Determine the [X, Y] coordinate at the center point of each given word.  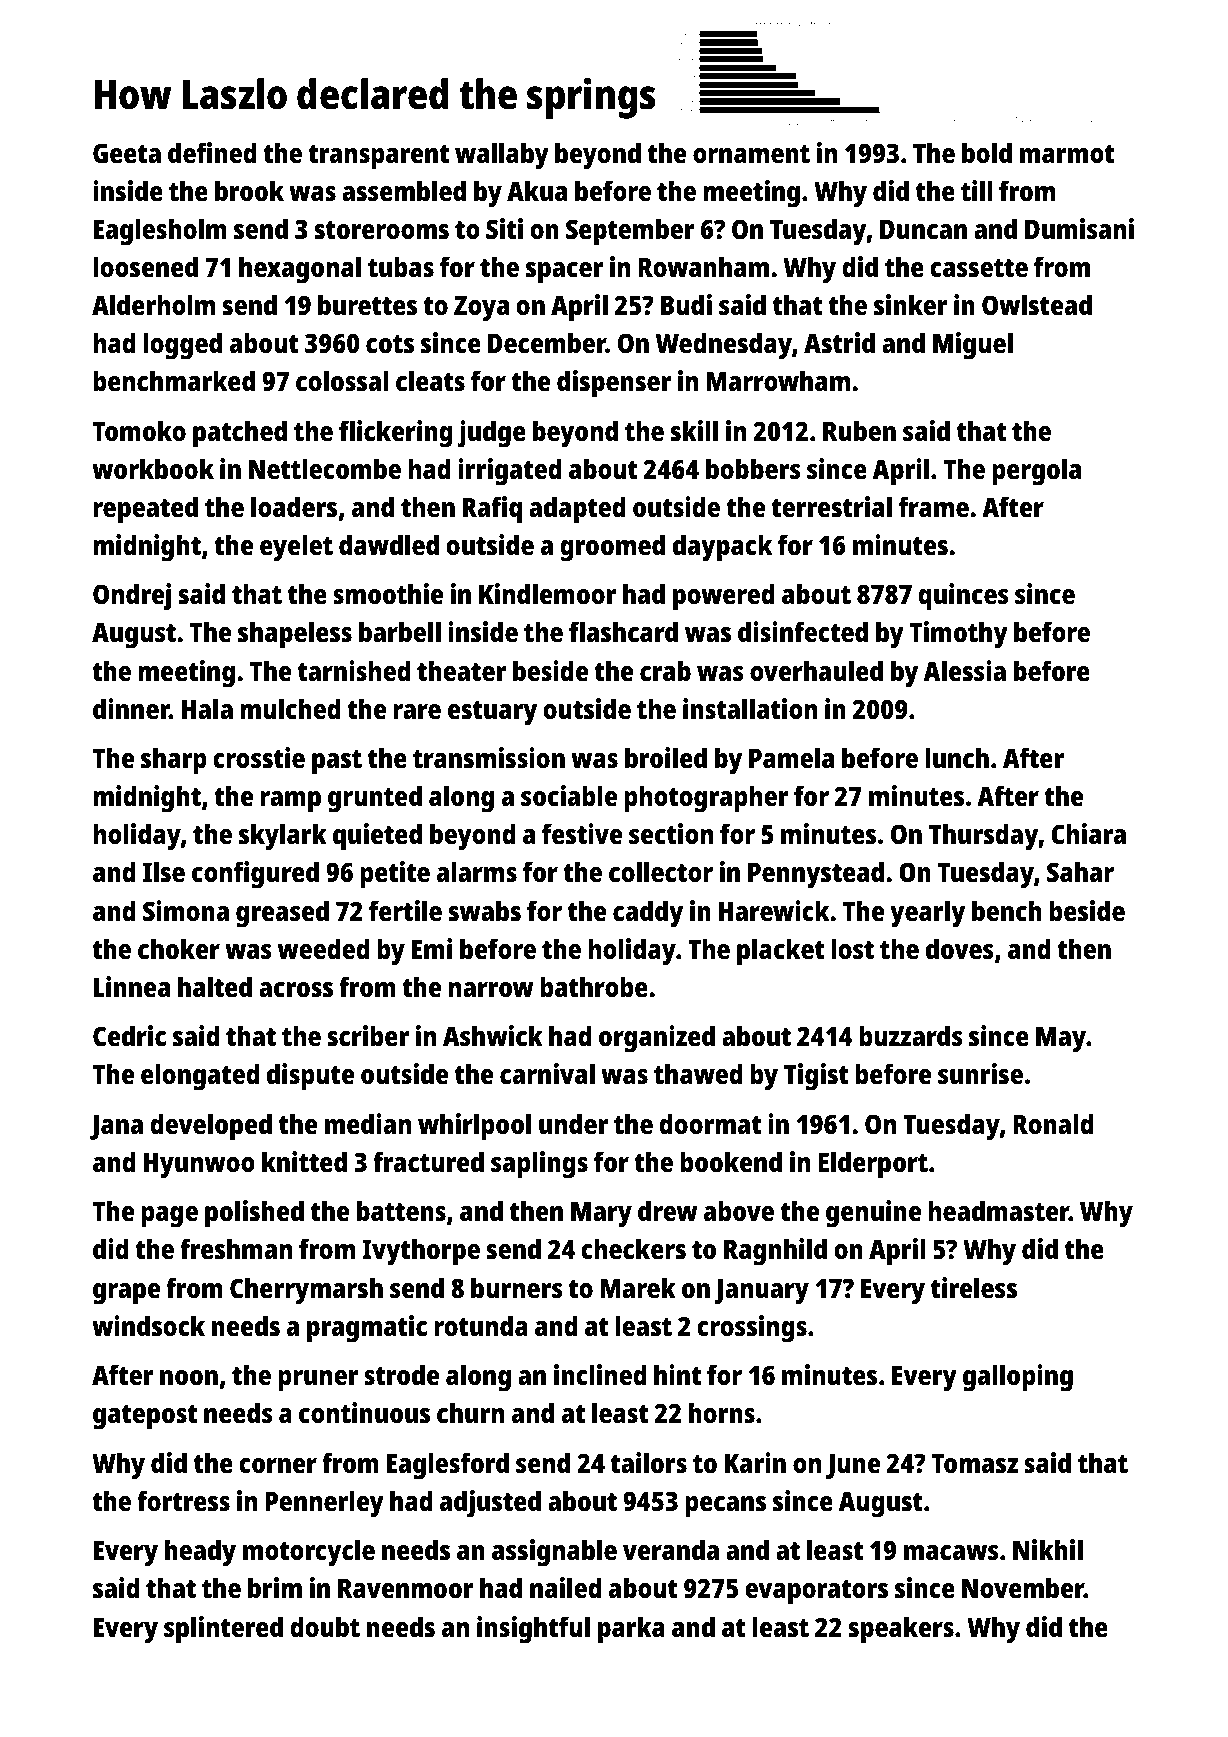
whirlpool [474, 1127]
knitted [304, 1161]
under [573, 1123]
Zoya [481, 309]
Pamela [791, 758]
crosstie [259, 757]
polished [254, 1214]
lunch [957, 757]
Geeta [127, 153]
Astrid [839, 342]
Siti [504, 228]
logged [182, 346]
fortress [183, 1500]
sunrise [980, 1074]
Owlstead [1037, 304]
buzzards [911, 1035]
